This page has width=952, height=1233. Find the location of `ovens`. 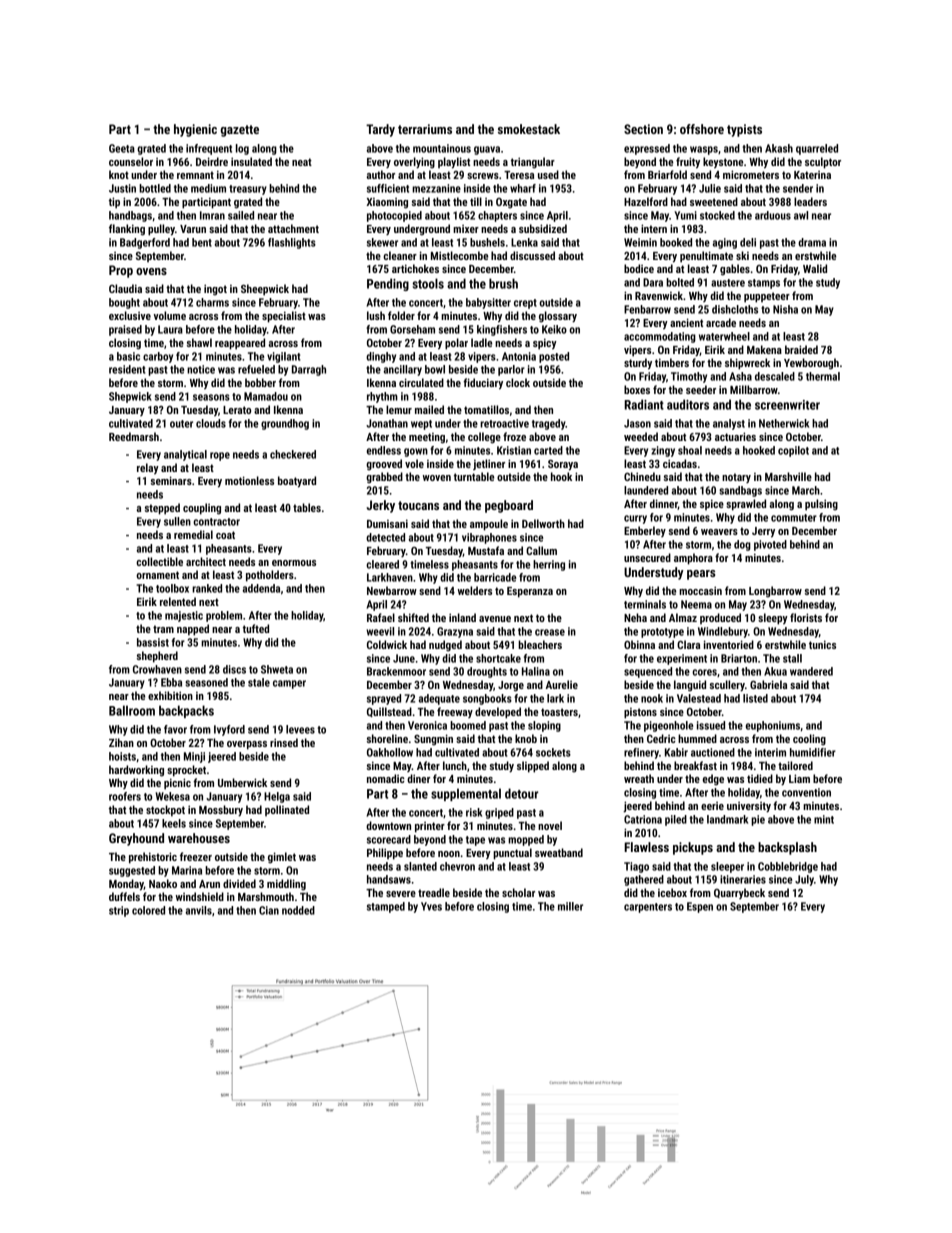

ovens is located at coordinates (151, 271).
